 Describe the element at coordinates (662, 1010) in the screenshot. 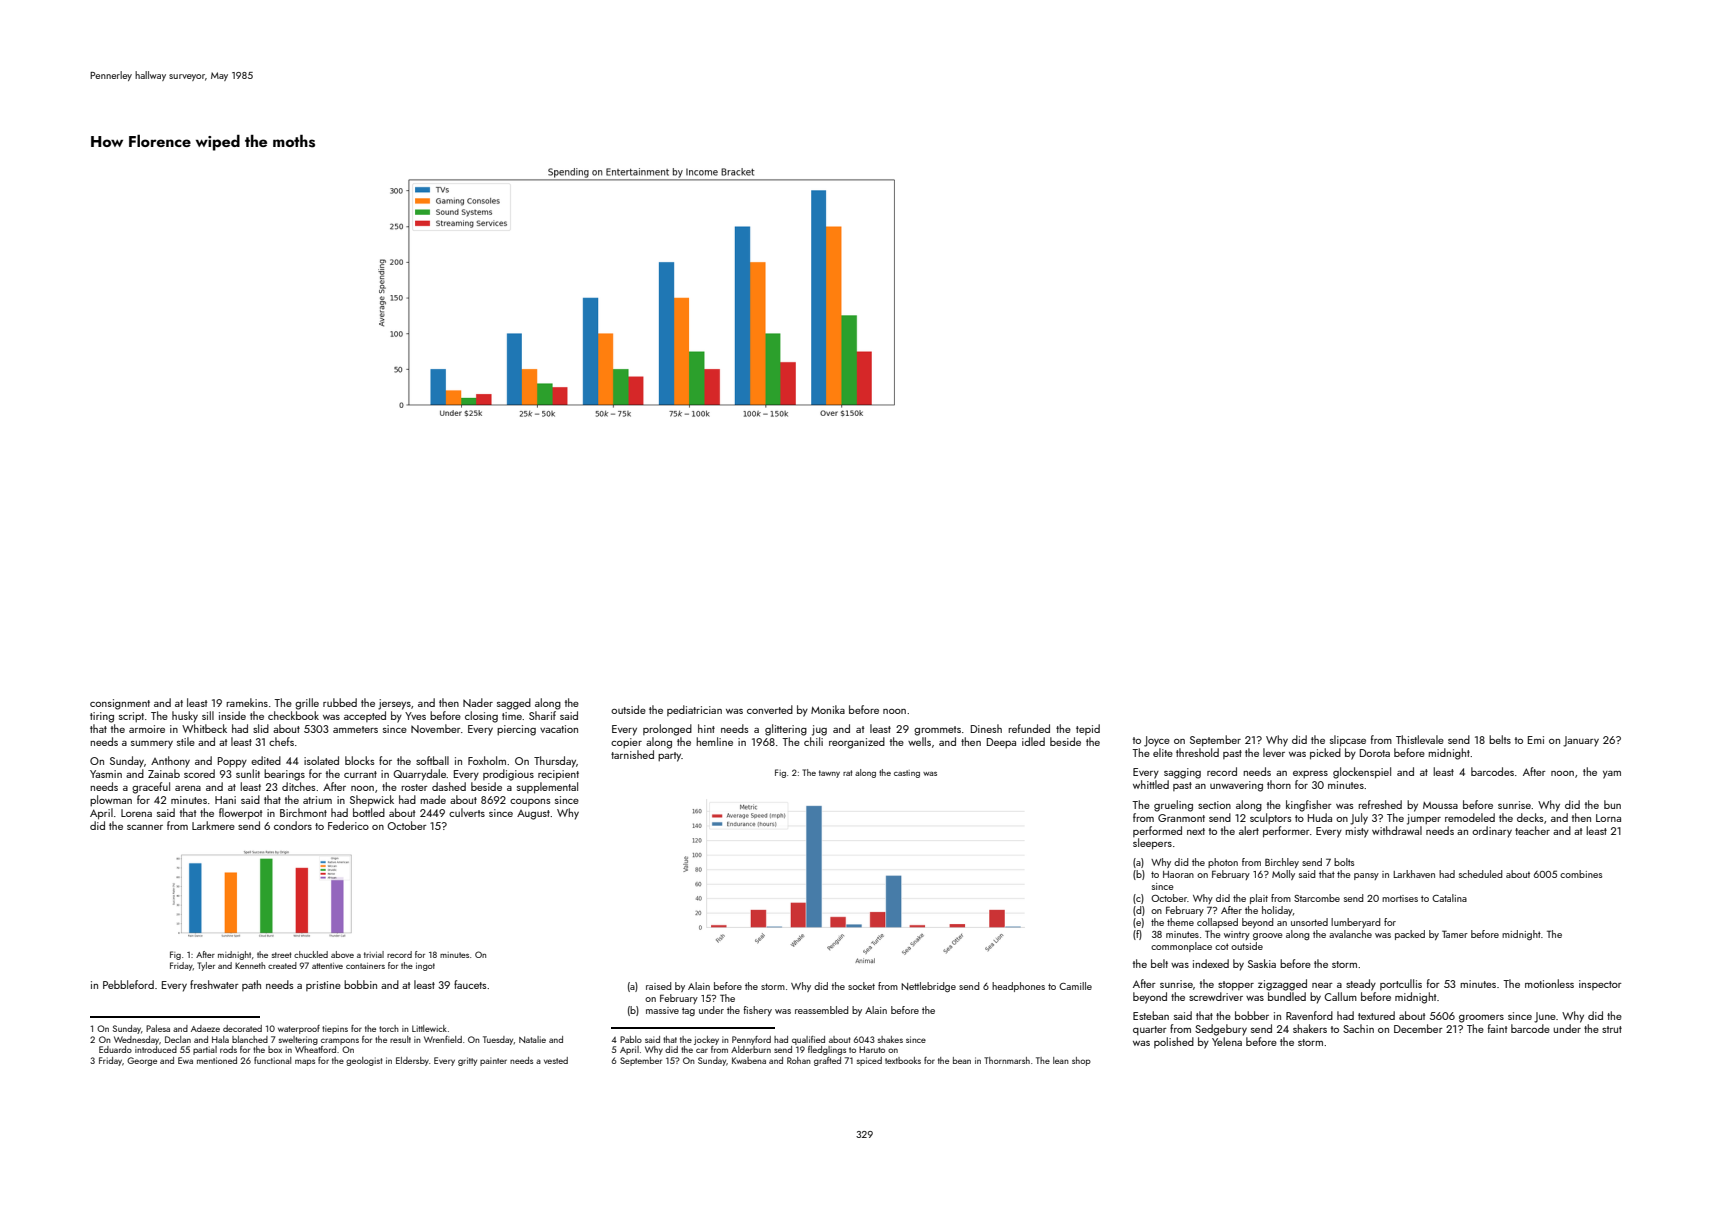

I see `massive` at that location.
